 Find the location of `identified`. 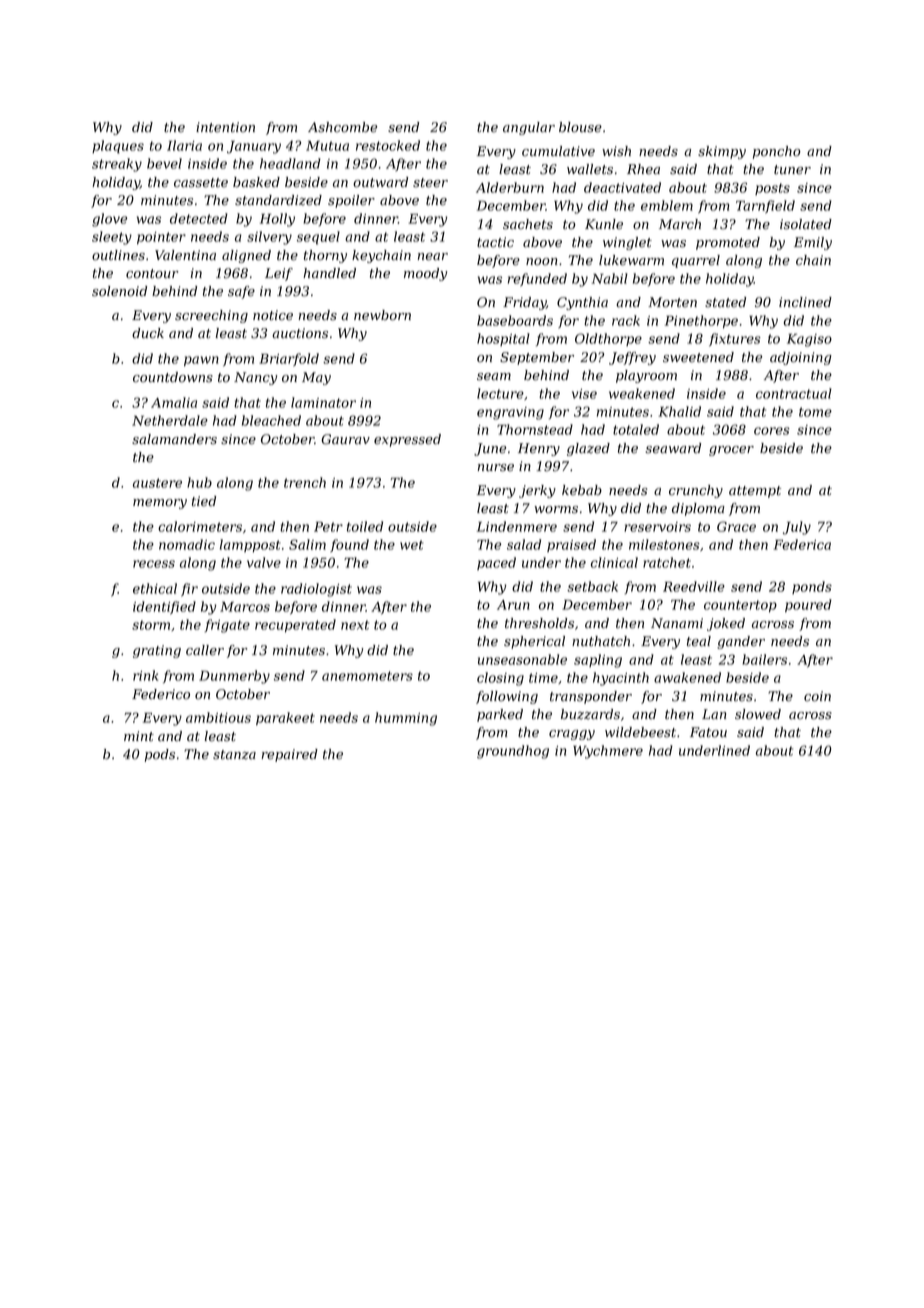

identified is located at coordinates (164, 608).
